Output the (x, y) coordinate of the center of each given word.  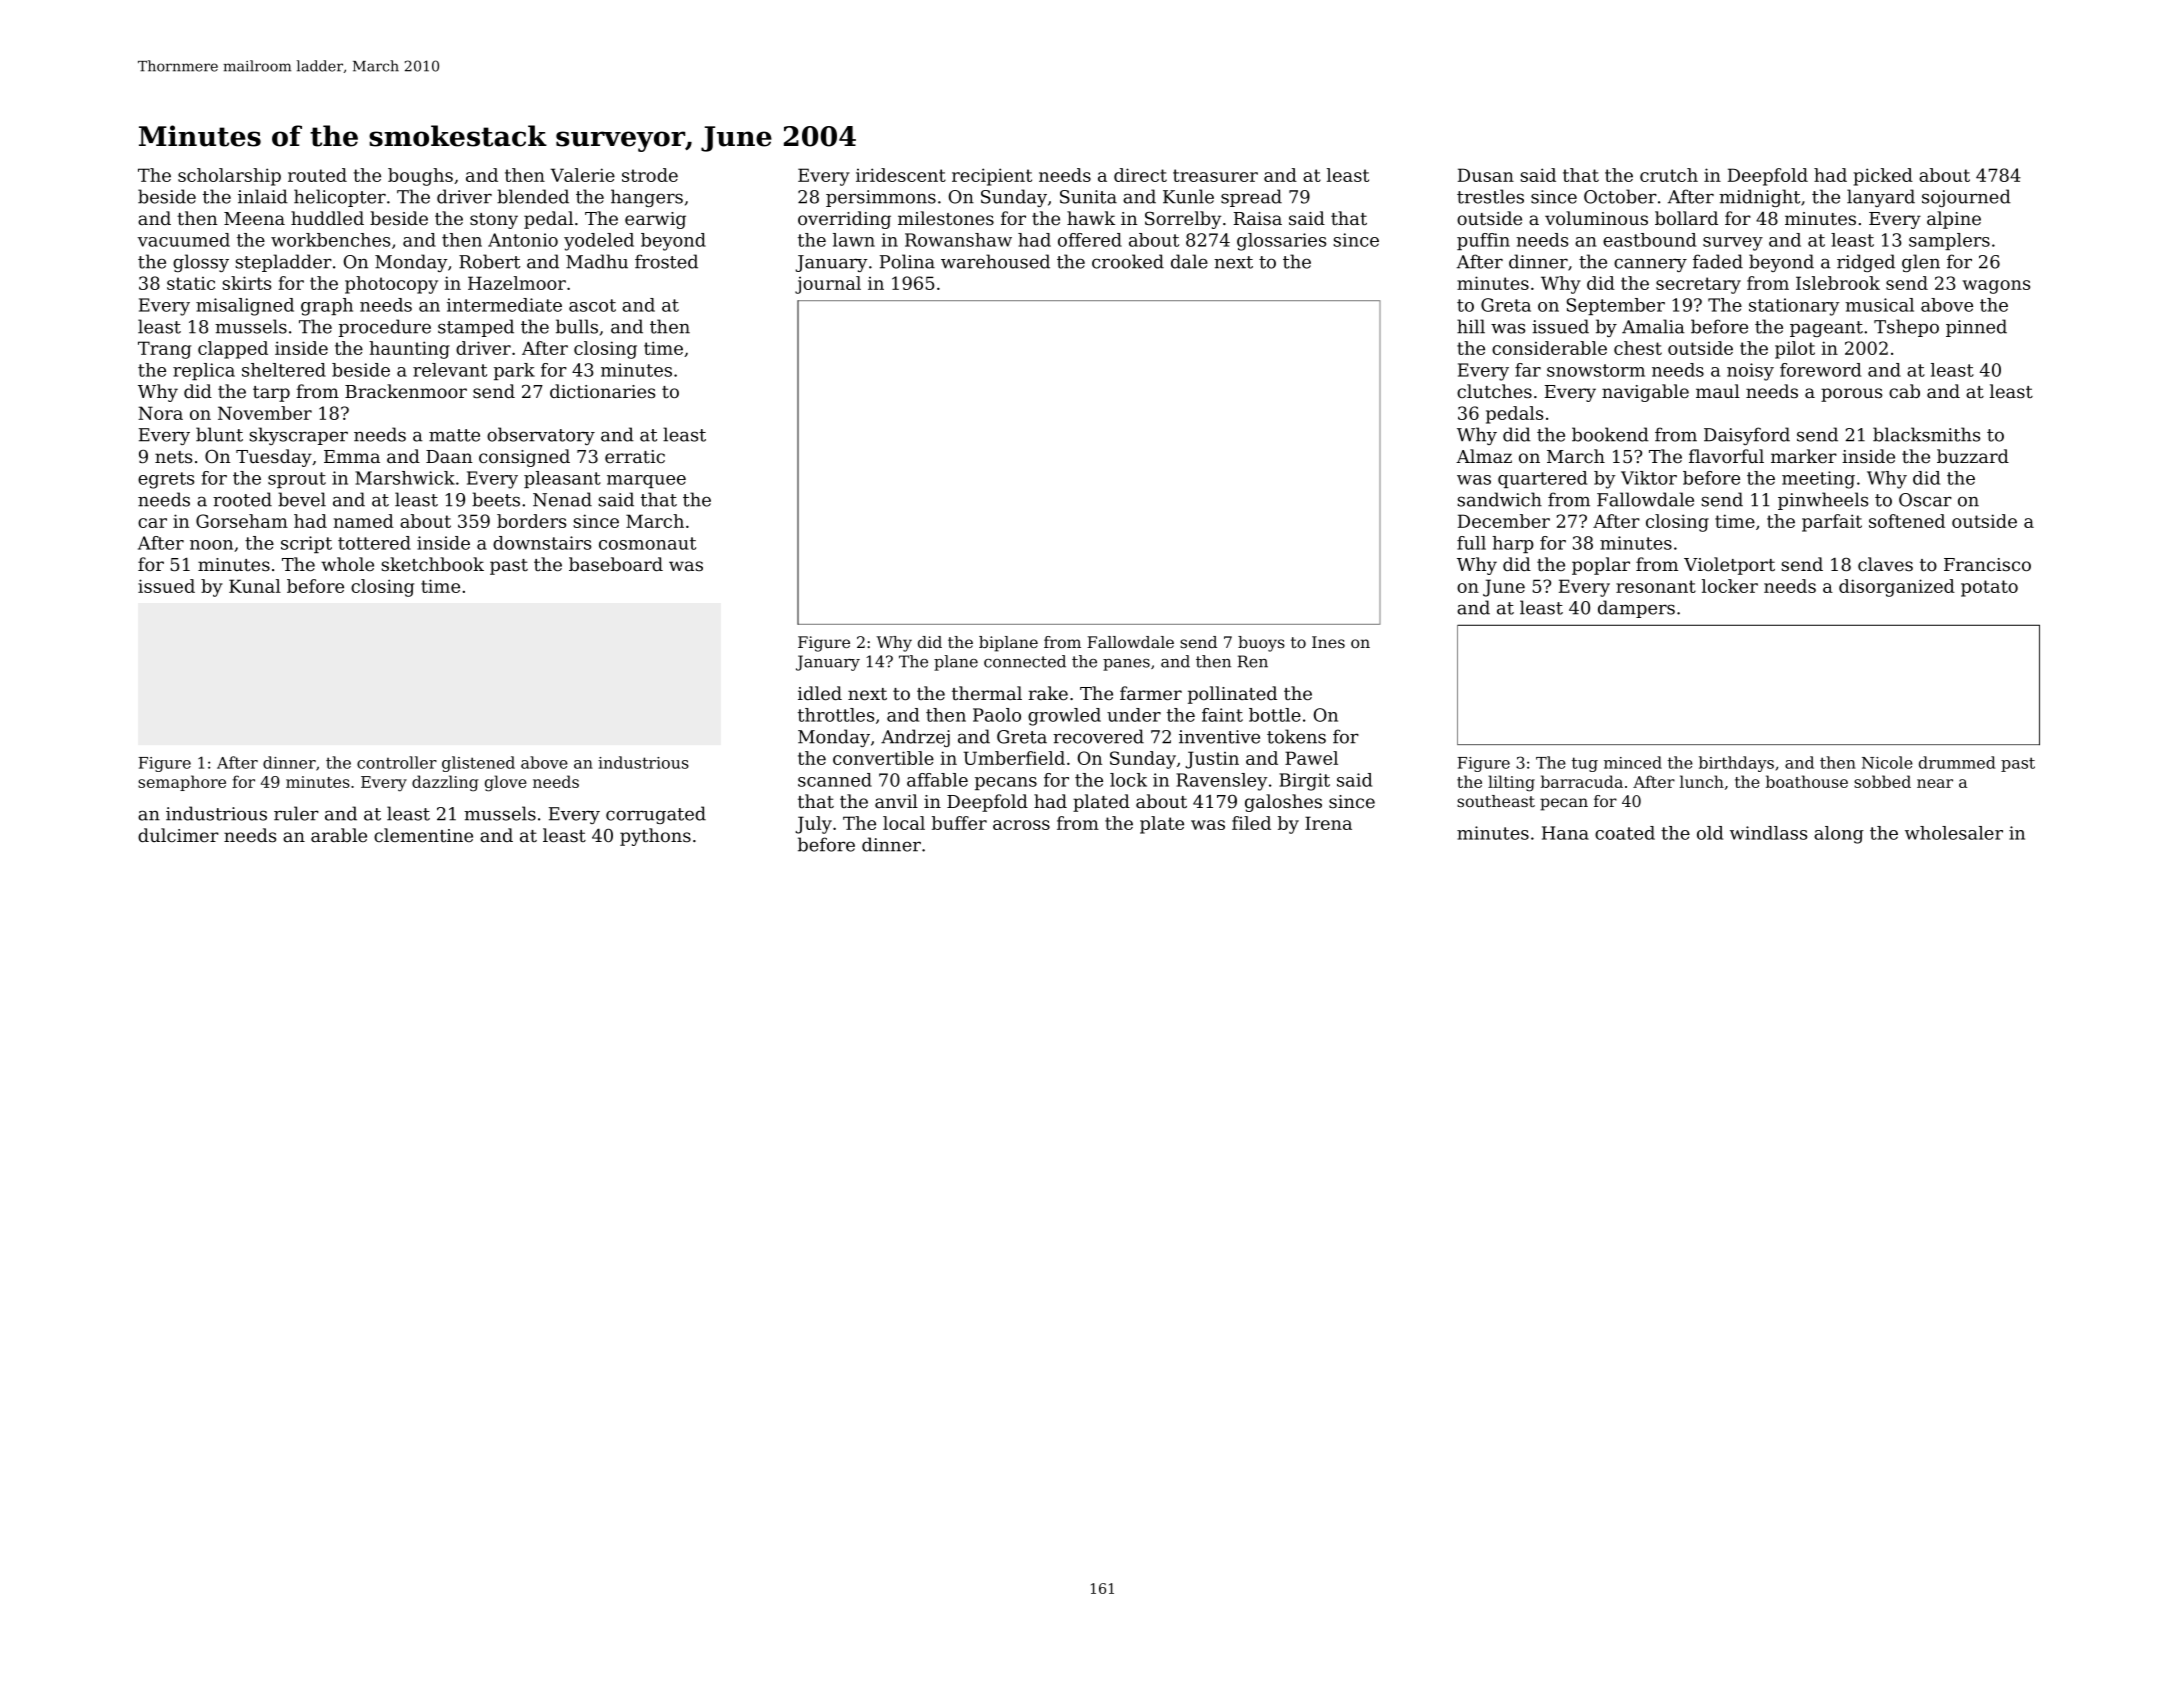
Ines (1328, 642)
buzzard (1973, 456)
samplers (1949, 241)
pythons (655, 837)
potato (1989, 588)
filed (1251, 823)
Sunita (1088, 197)
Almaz (1484, 456)
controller (397, 762)
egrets (166, 480)
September (1616, 306)
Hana (1565, 833)
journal (828, 285)
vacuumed (184, 240)
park (514, 371)
